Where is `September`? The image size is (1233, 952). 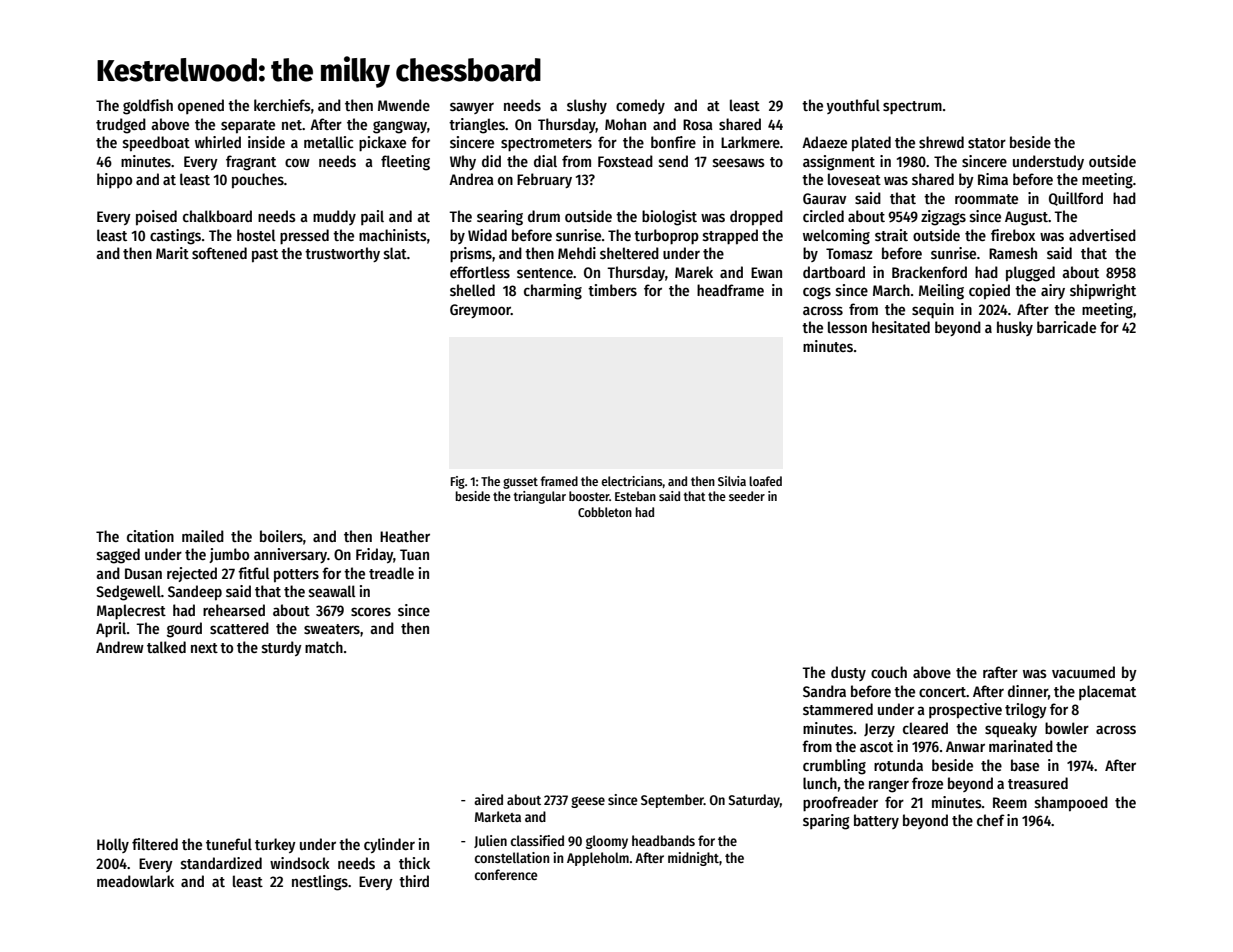 September is located at coordinates (672, 801).
